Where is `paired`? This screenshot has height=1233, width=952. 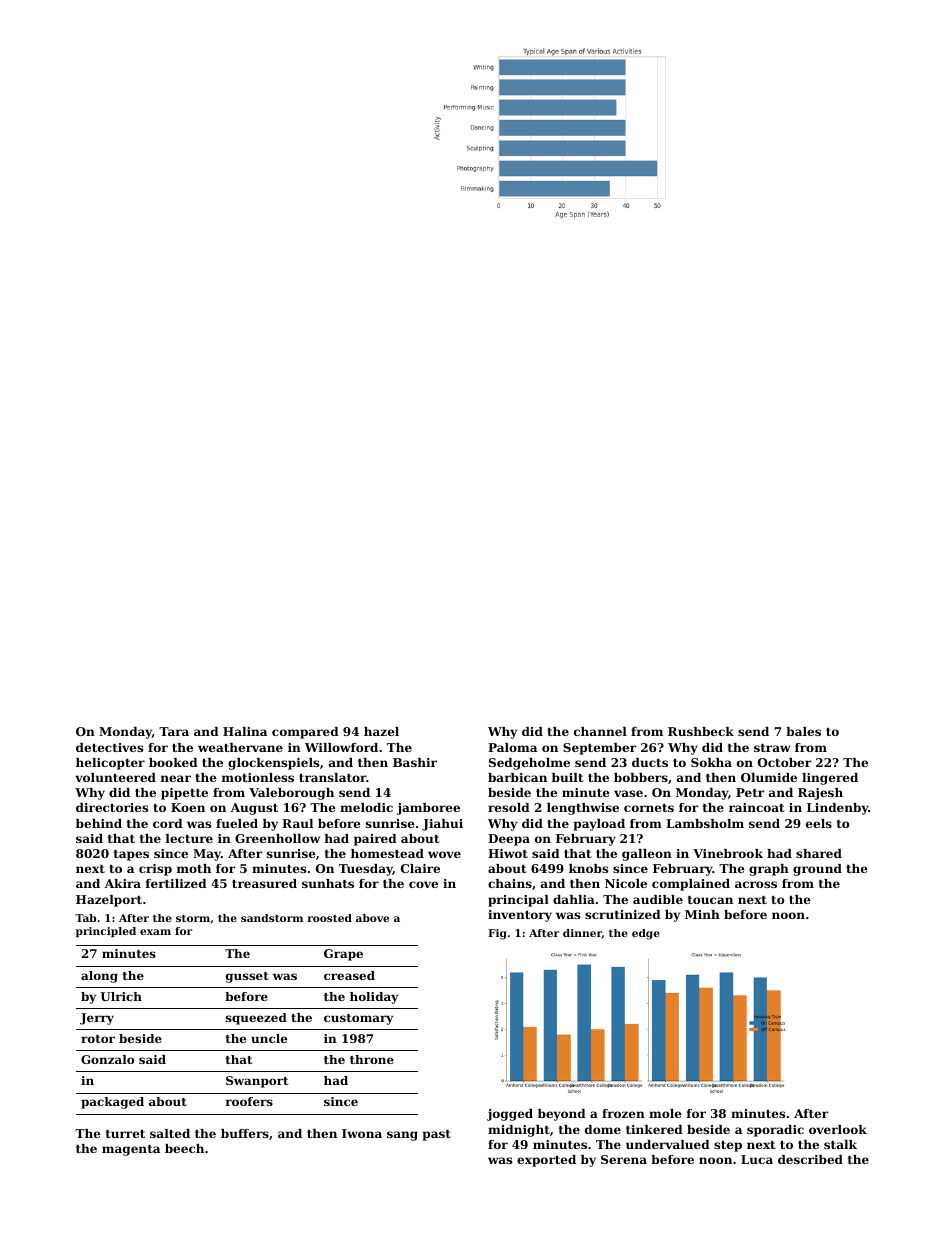
paired is located at coordinates (375, 840).
